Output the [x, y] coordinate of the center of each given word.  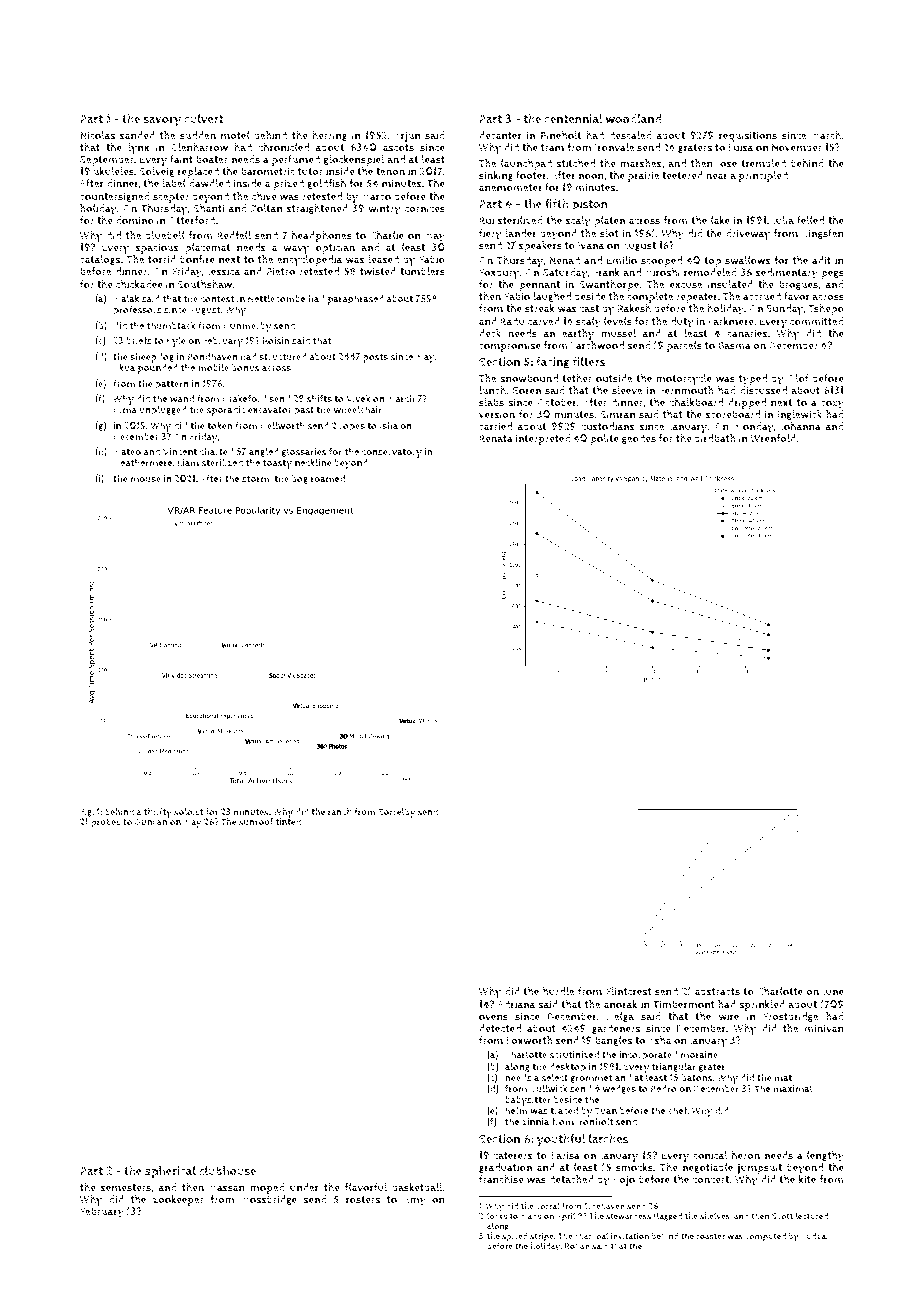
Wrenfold [773, 438]
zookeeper [178, 1200]
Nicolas [97, 135]
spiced [515, 1237]
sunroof [256, 822]
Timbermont [684, 1004]
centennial [573, 118]
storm [255, 479]
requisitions [748, 137]
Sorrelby [396, 813]
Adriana [516, 1004]
